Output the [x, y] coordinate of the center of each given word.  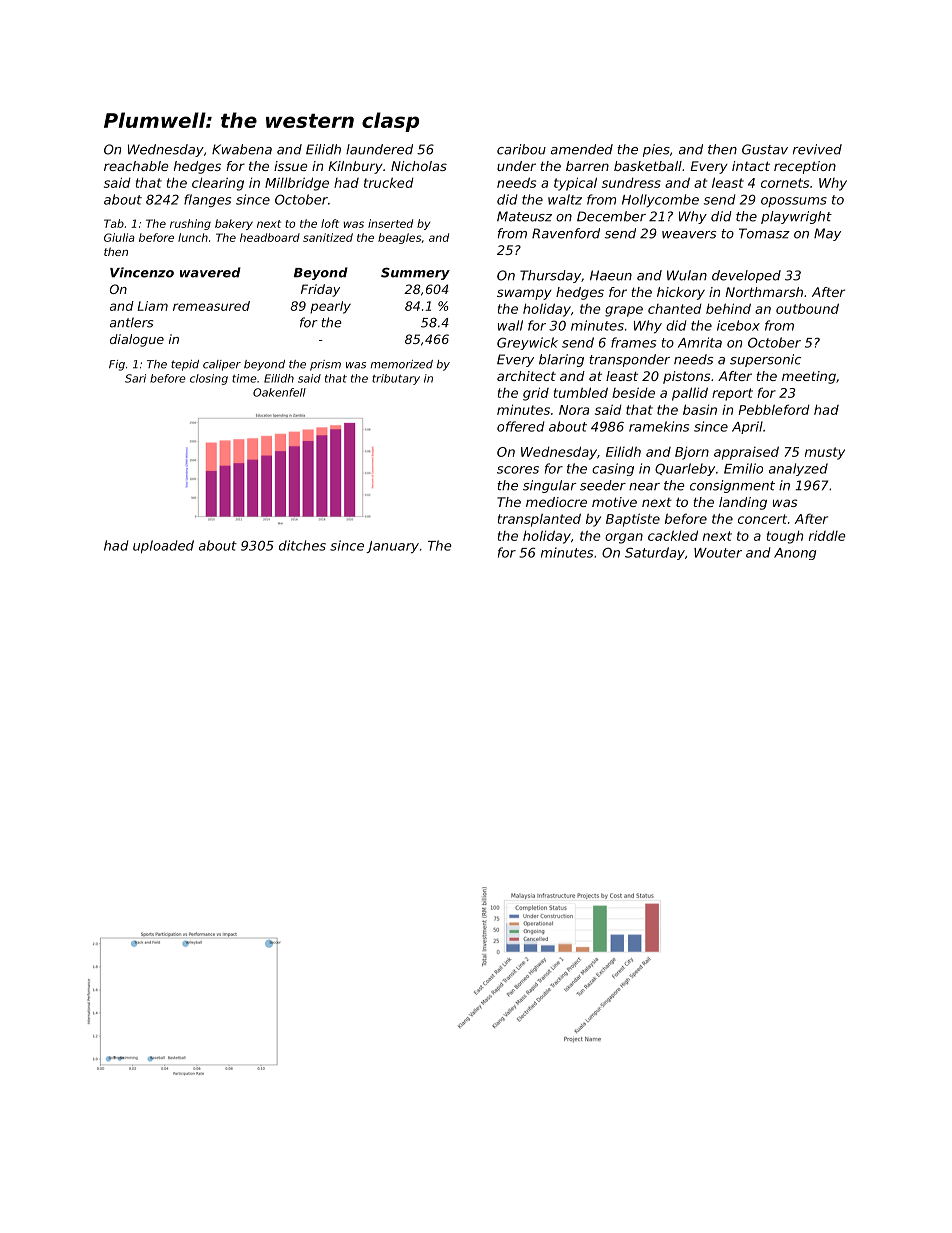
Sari [135, 378]
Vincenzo [142, 272]
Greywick [527, 343]
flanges [207, 200]
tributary [396, 379]
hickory [681, 293]
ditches [302, 545]
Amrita [700, 342]
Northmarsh [764, 292]
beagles [399, 238]
